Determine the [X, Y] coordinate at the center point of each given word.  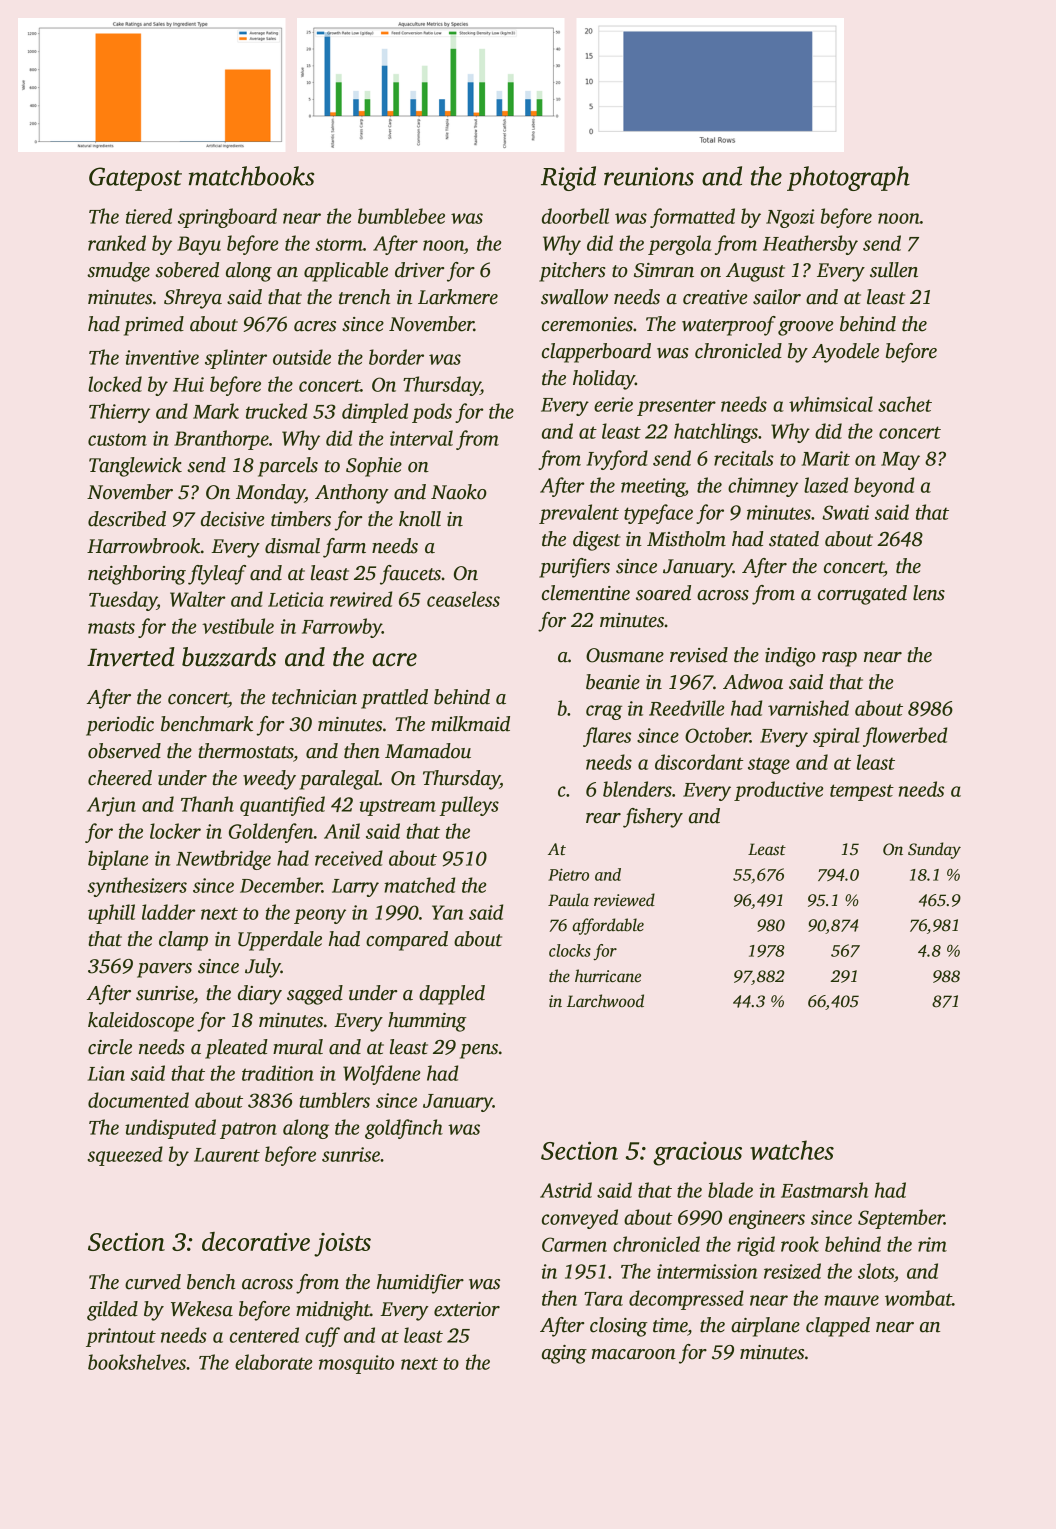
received [349, 858]
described [127, 519]
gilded [112, 1311]
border [396, 357]
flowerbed [905, 737]
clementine [586, 593]
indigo [790, 657]
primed [154, 326]
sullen [894, 270]
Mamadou [428, 751]
